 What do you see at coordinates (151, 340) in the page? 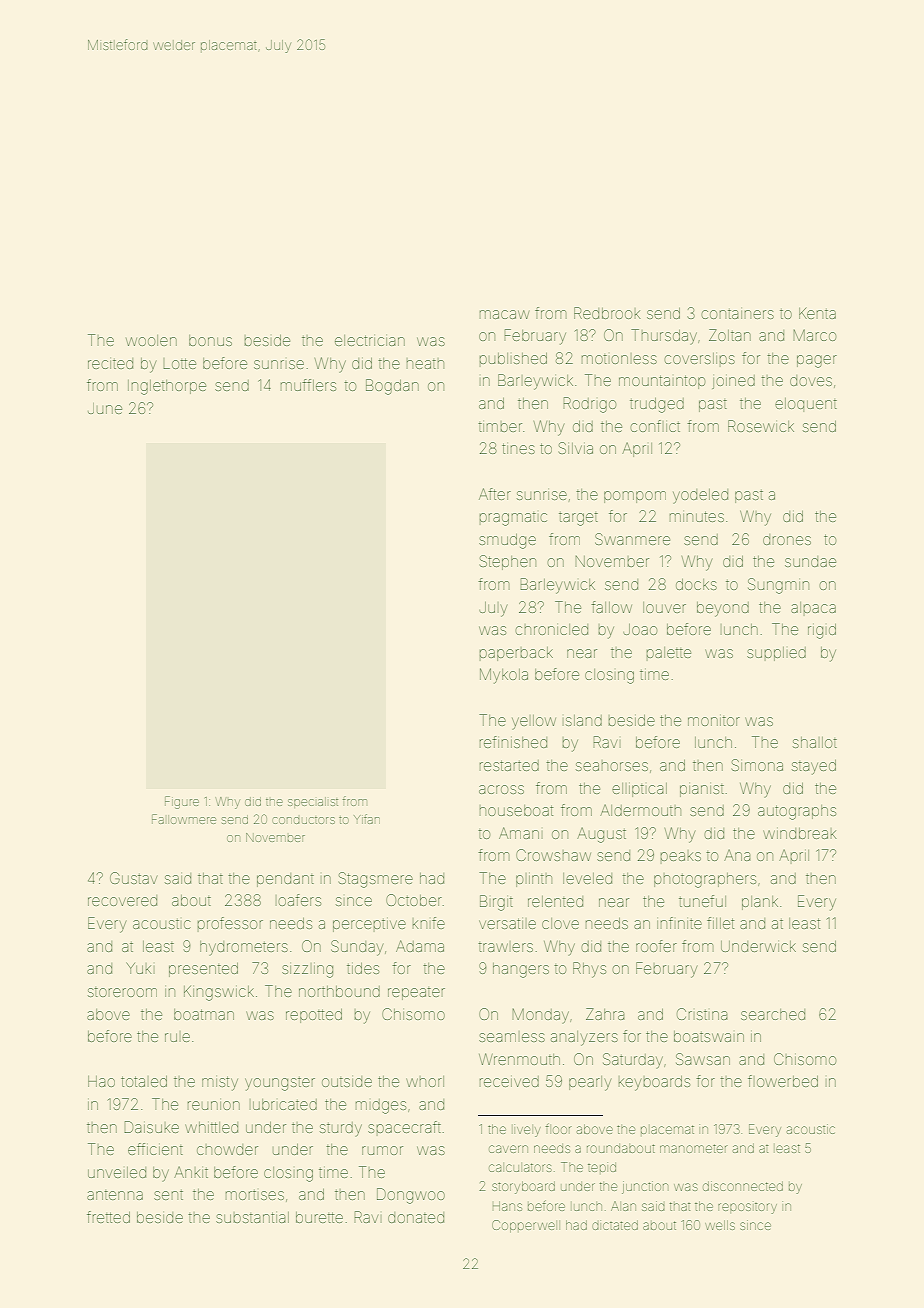
I see `woolen` at bounding box center [151, 340].
